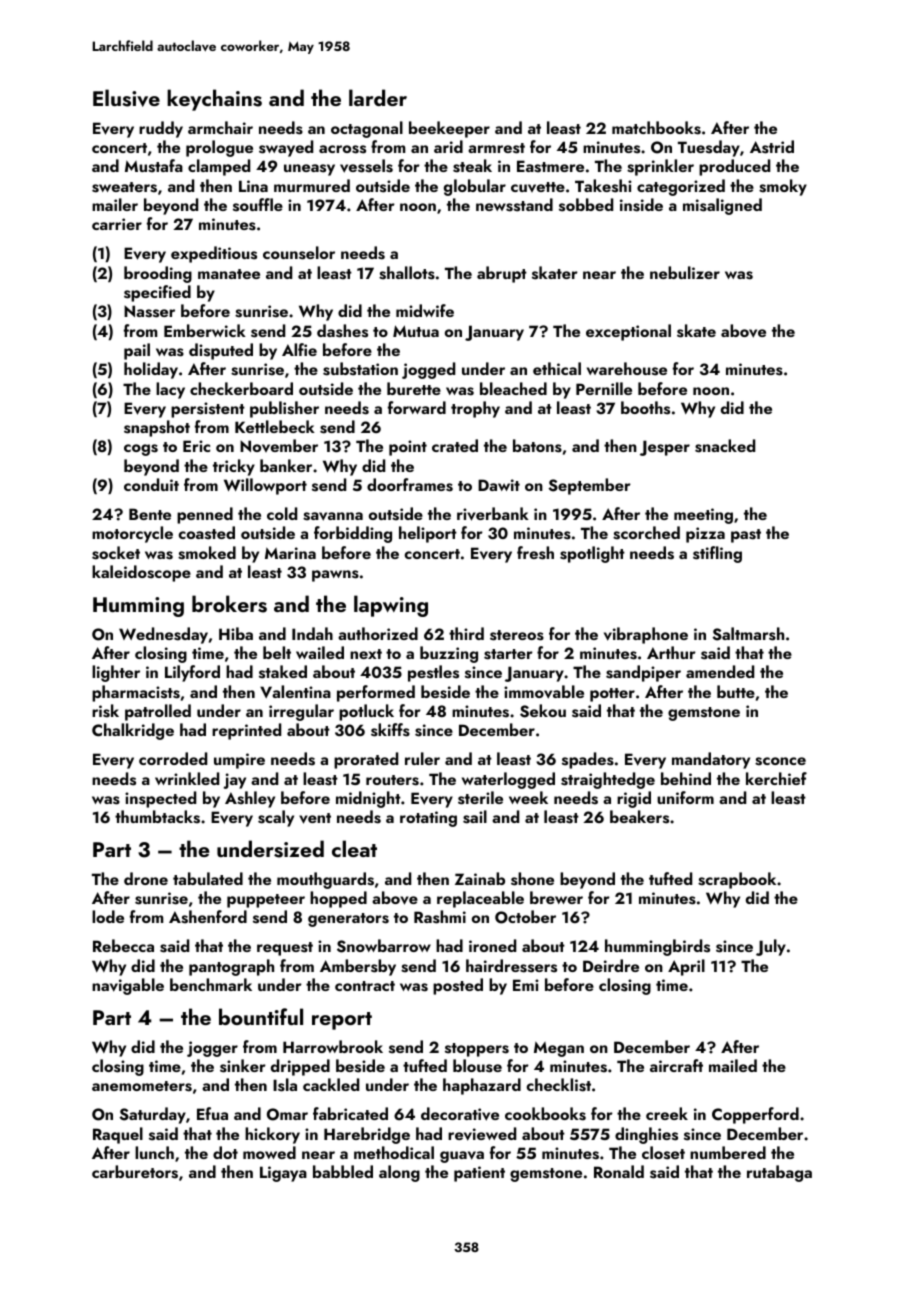 The height and width of the screenshot is (1316, 908). What do you see at coordinates (502, 274) in the screenshot?
I see `abrupt` at bounding box center [502, 274].
